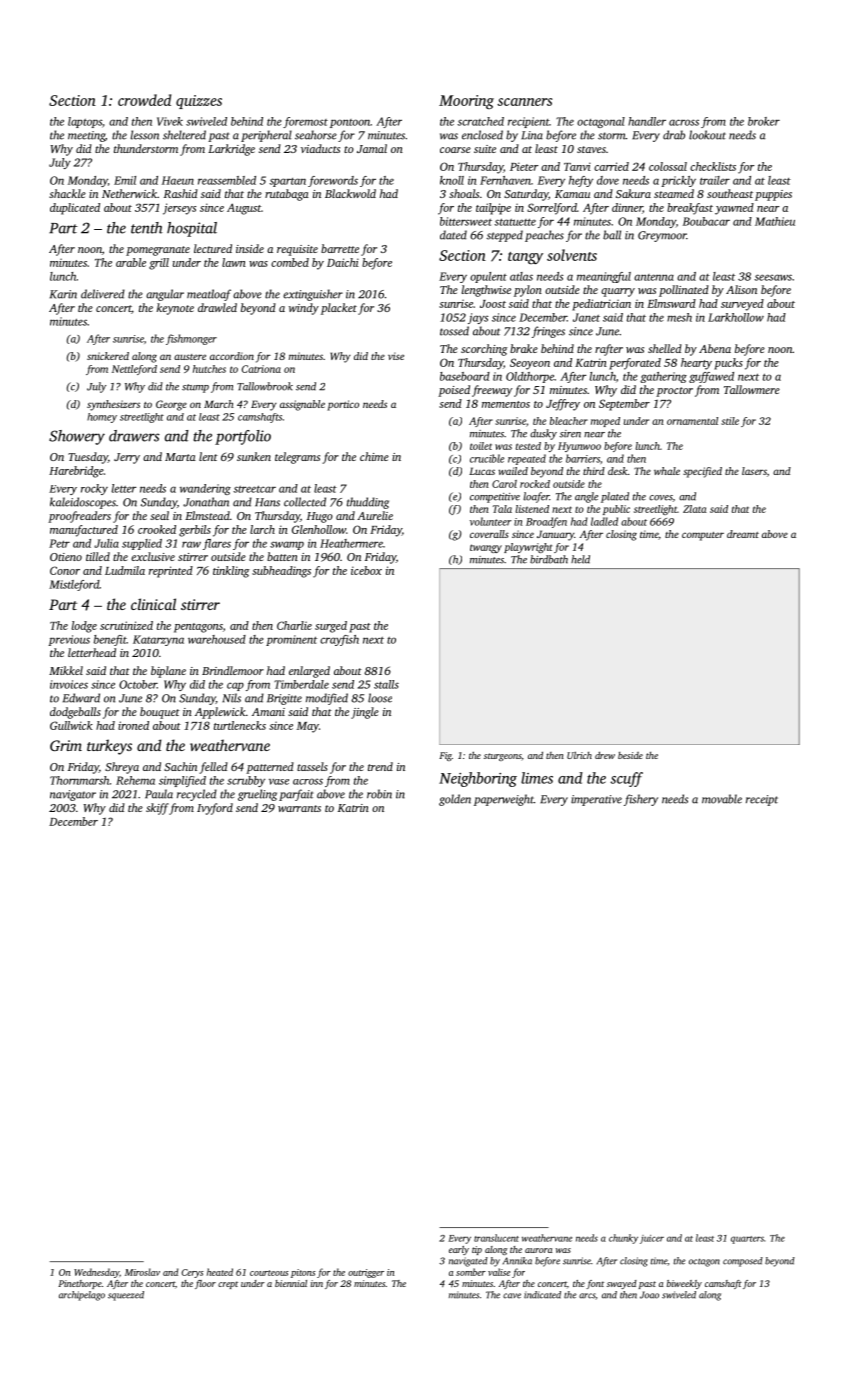 The width and height of the image is (849, 1400). Describe the element at coordinates (73, 795) in the image. I see `navigator` at that location.
